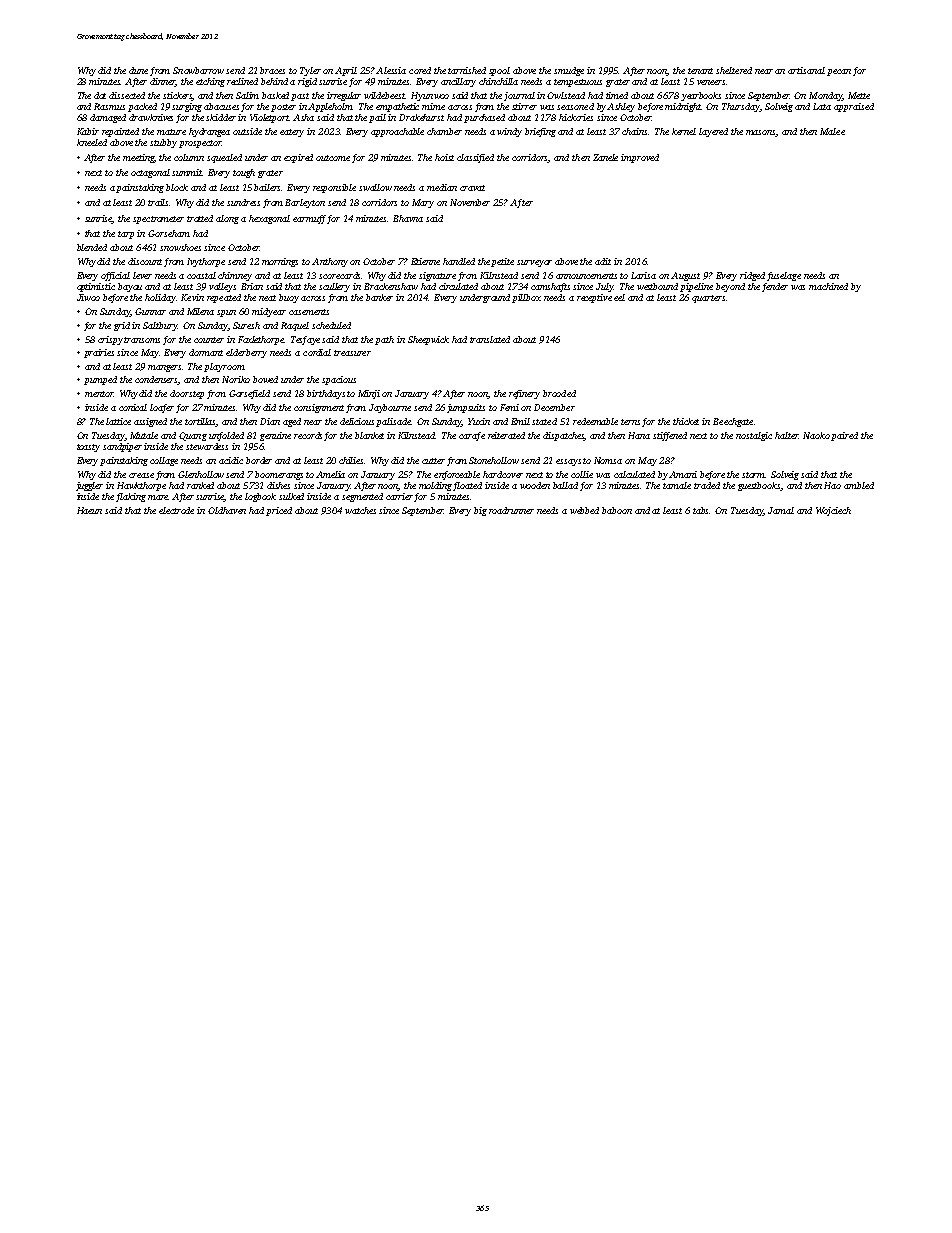 The image size is (952, 1233). What do you see at coordinates (122, 326) in the screenshot?
I see `grid` at bounding box center [122, 326].
